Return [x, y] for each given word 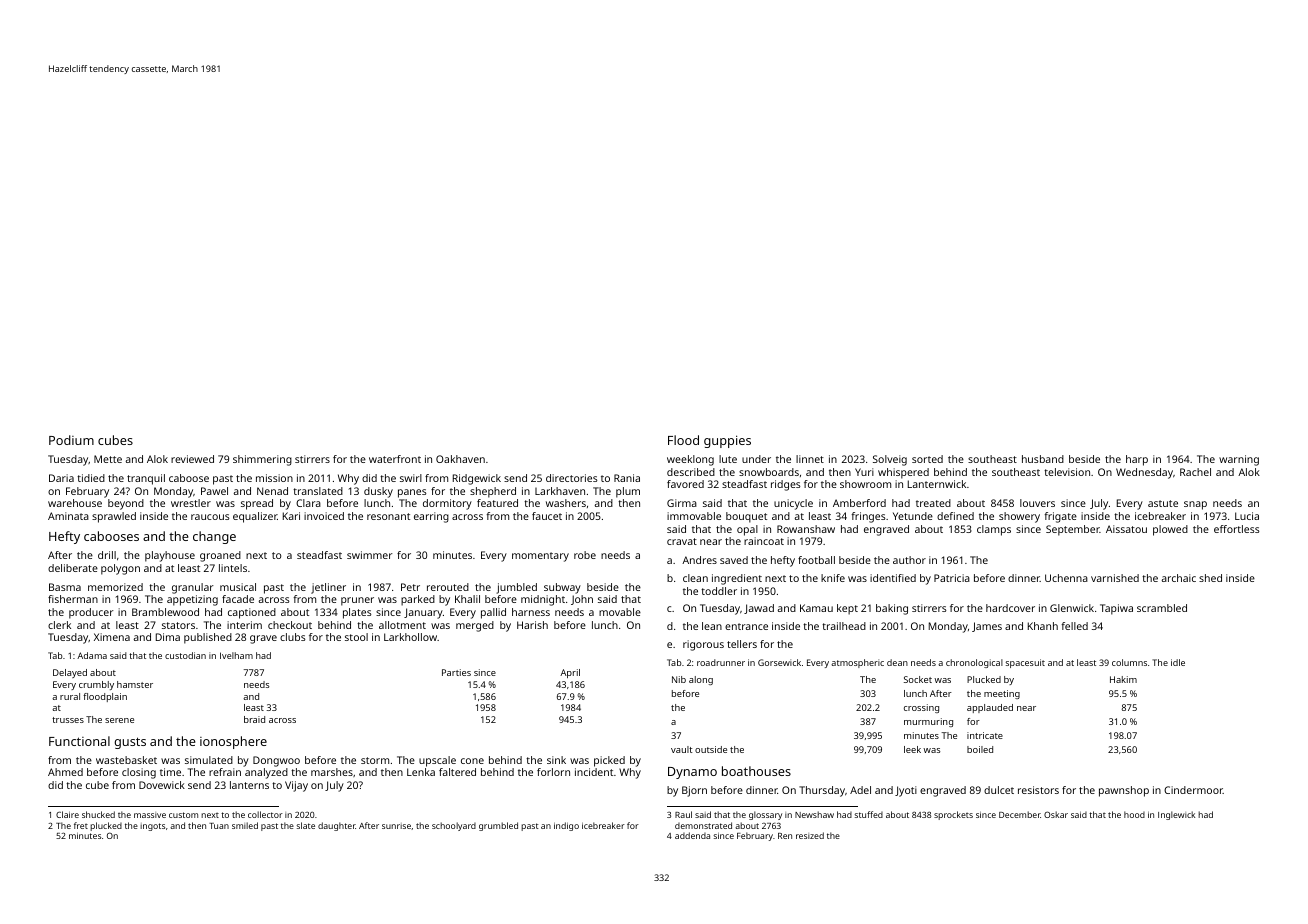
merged [475, 626]
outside [711, 749]
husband [1043, 459]
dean [897, 662]
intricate [985, 735]
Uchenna [1066, 578]
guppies [727, 441]
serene [119, 720]
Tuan [219, 826]
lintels [233, 568]
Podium [71, 440]
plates [357, 613]
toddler [719, 591]
